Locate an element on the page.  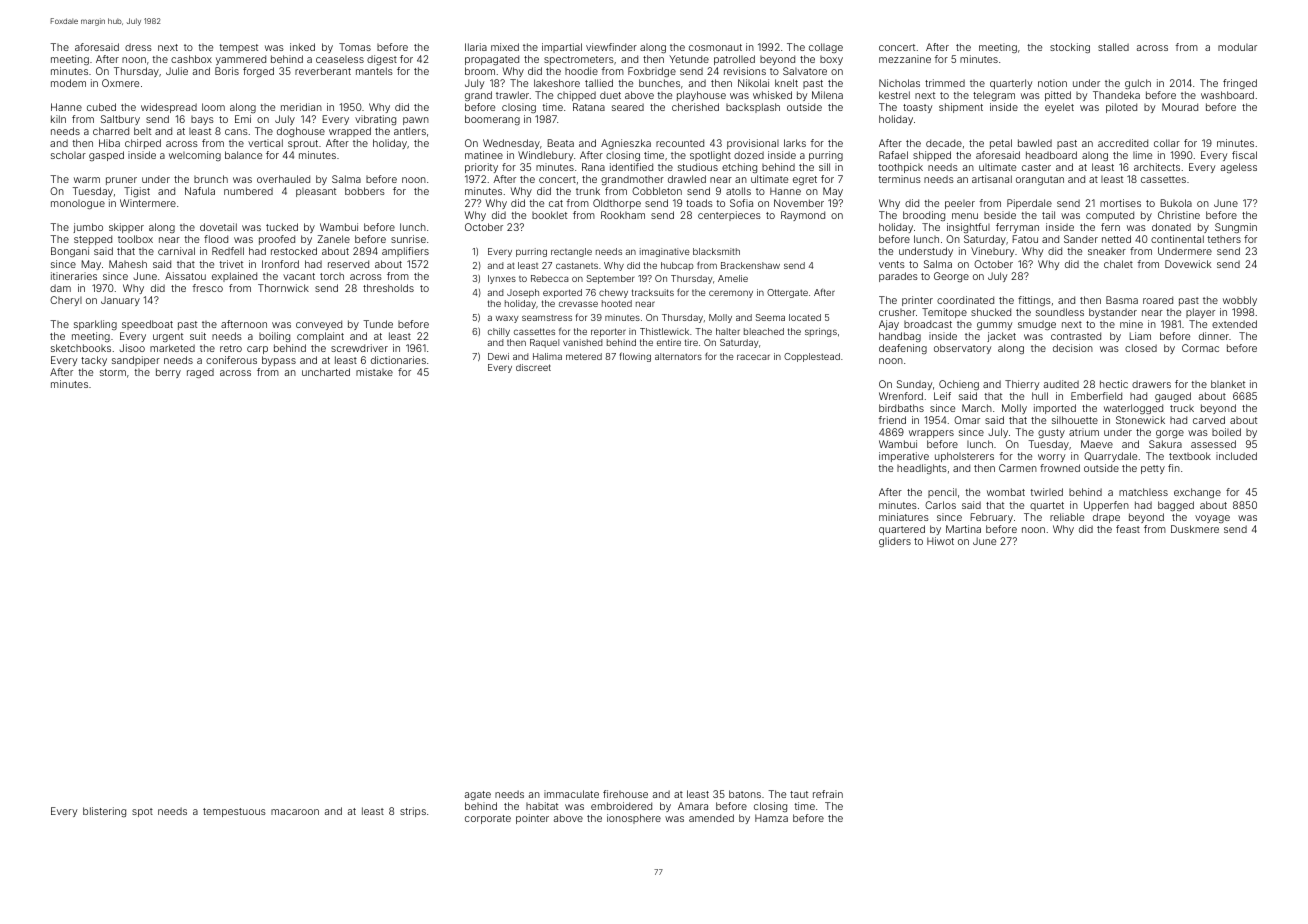
ionosphere is located at coordinates (634, 819).
